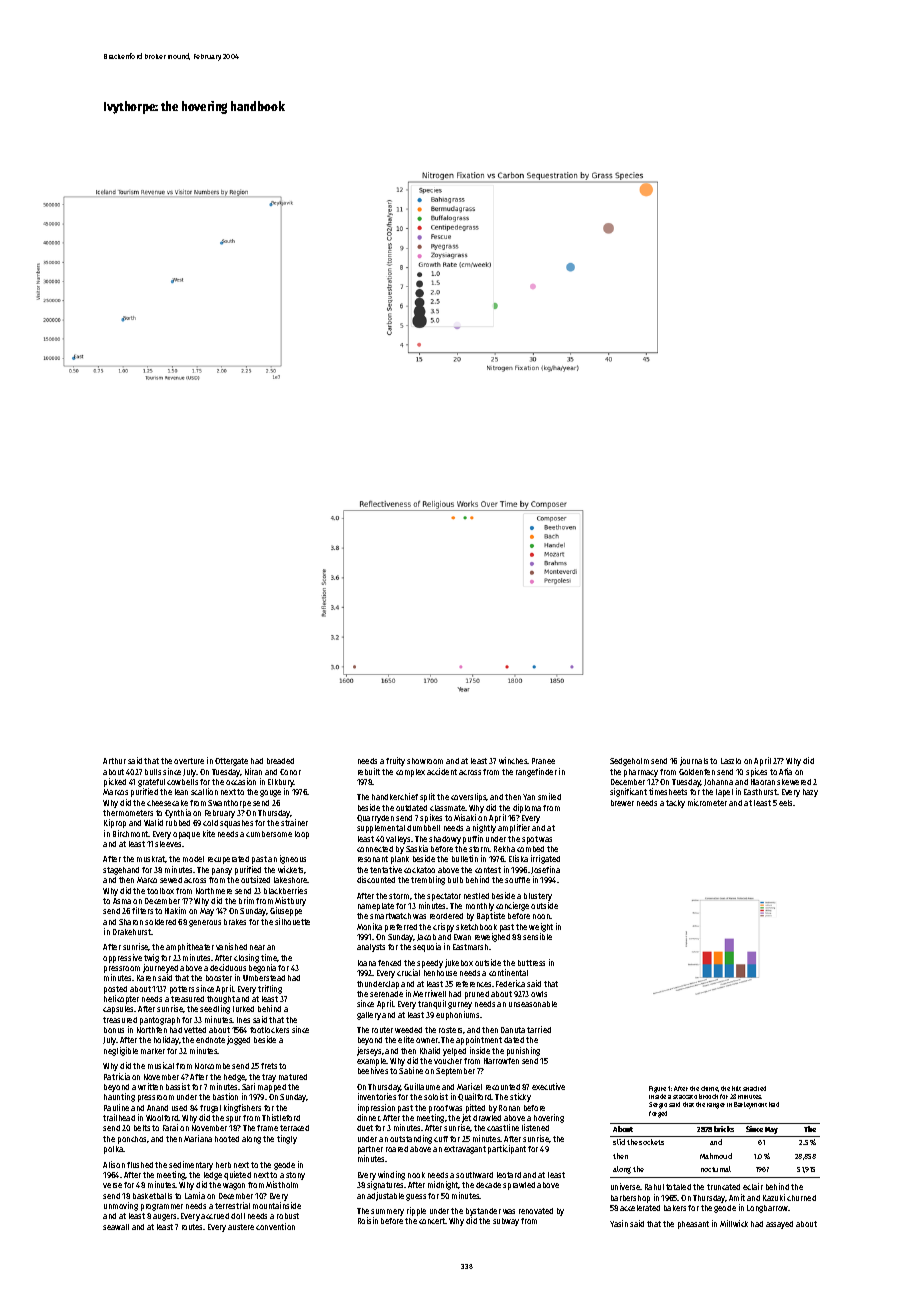 The height and width of the screenshot is (1308, 924). Describe the element at coordinates (191, 1165) in the screenshot. I see `sedimentary` at that location.
